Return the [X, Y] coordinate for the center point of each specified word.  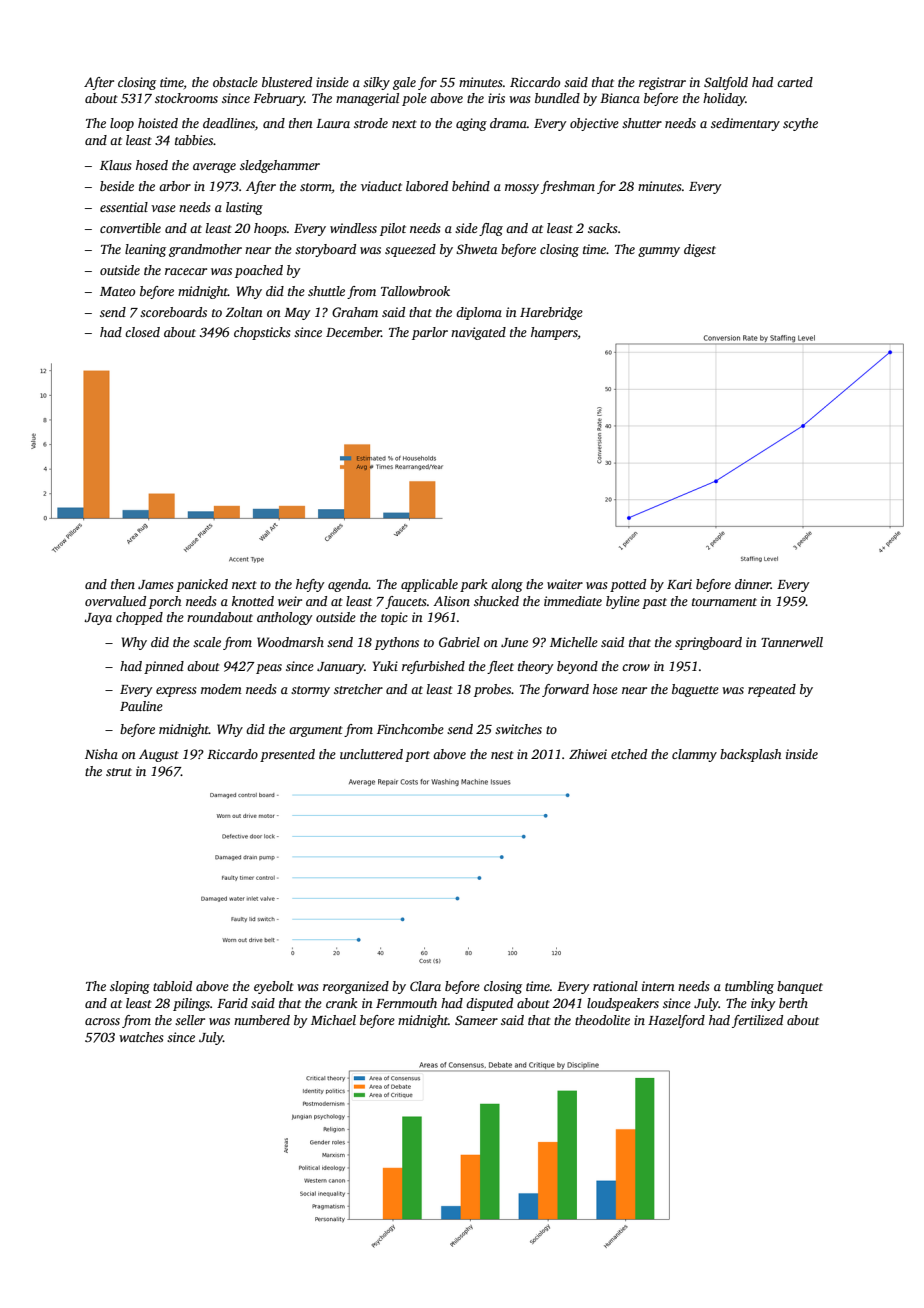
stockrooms [186, 98]
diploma [479, 313]
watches [141, 1037]
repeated [772, 690]
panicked [202, 585]
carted [795, 82]
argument [316, 731]
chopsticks [262, 333]
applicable [429, 585]
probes [492, 690]
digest [700, 250]
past [654, 603]
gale [404, 83]
